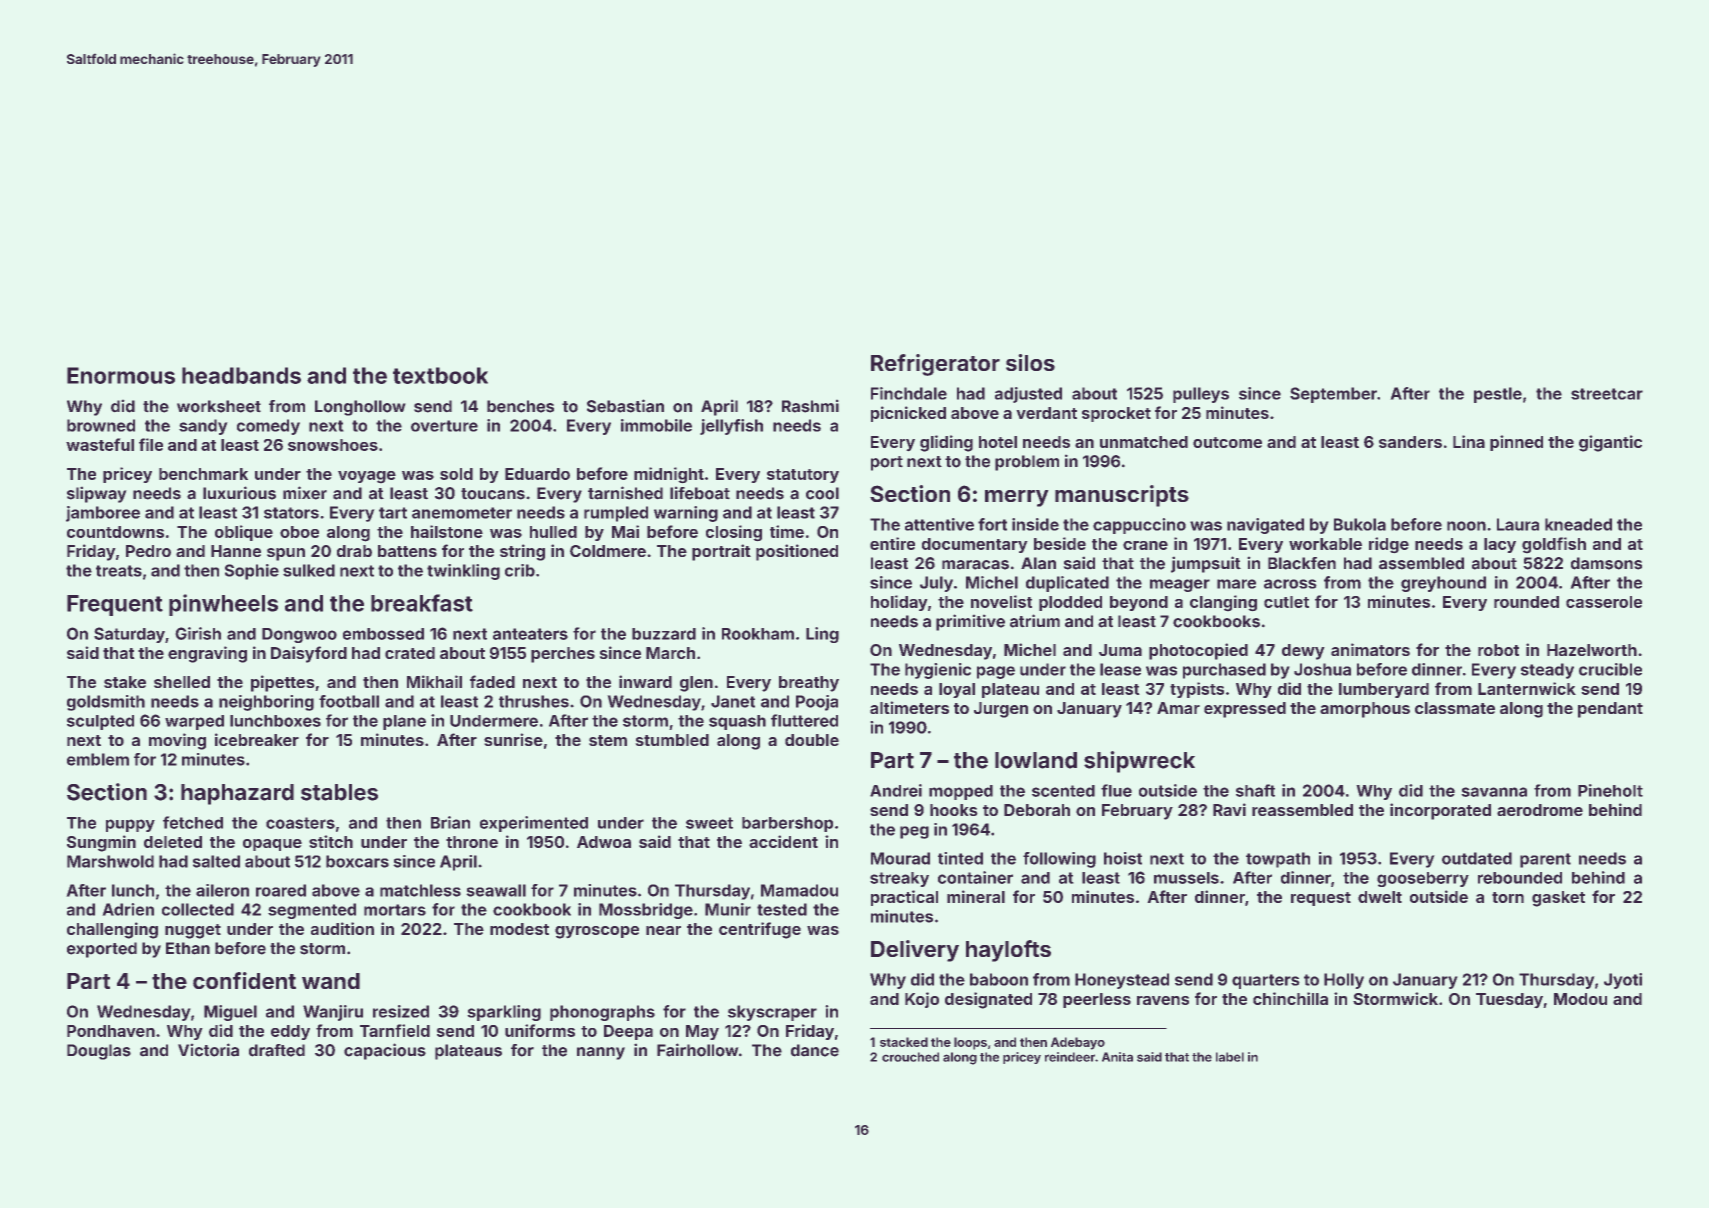 The height and width of the document is (1208, 1709). Describe the element at coordinates (1245, 710) in the document. I see `expressed` at that location.
